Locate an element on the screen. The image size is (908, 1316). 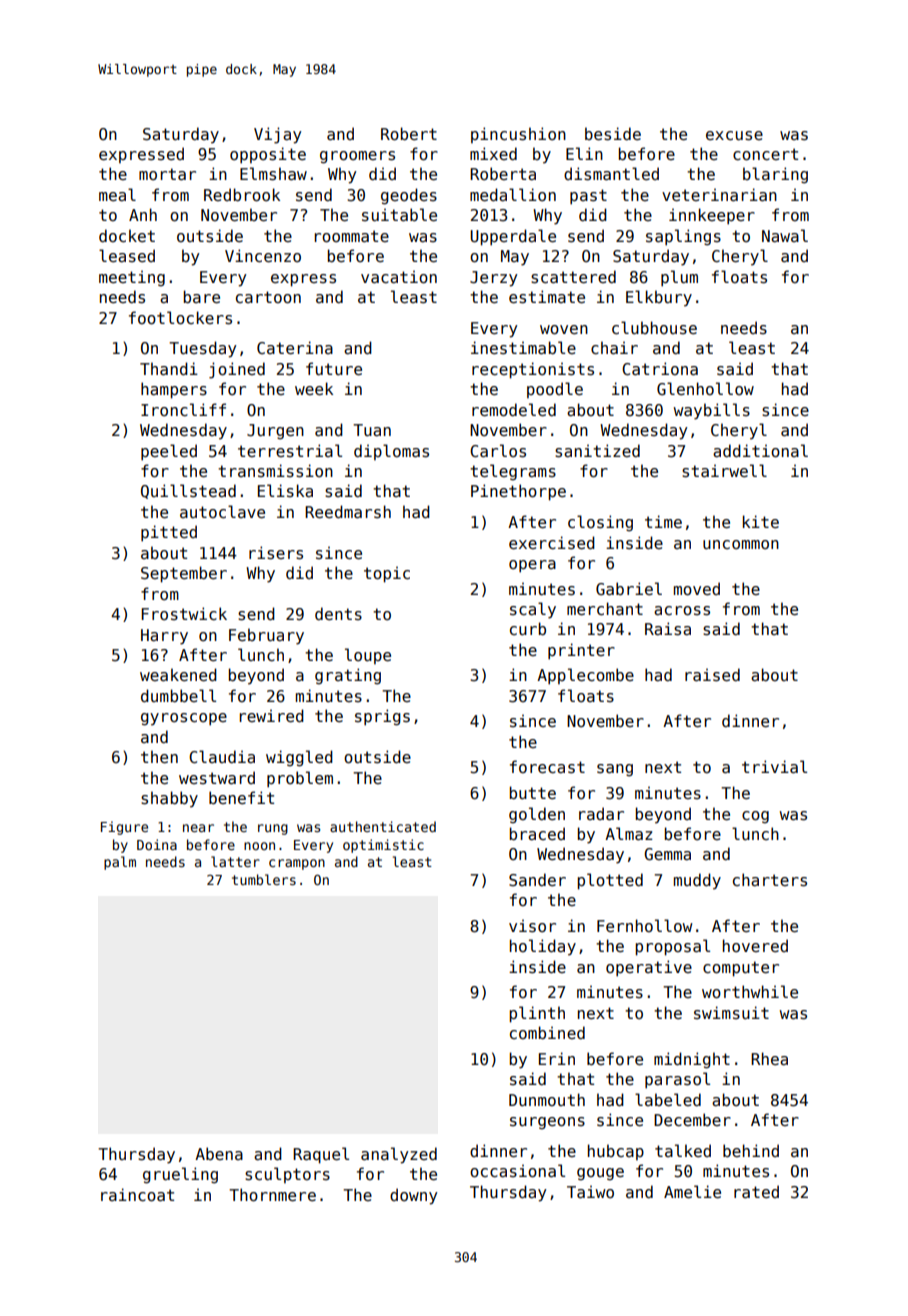
midnight is located at coordinates (692, 1060).
